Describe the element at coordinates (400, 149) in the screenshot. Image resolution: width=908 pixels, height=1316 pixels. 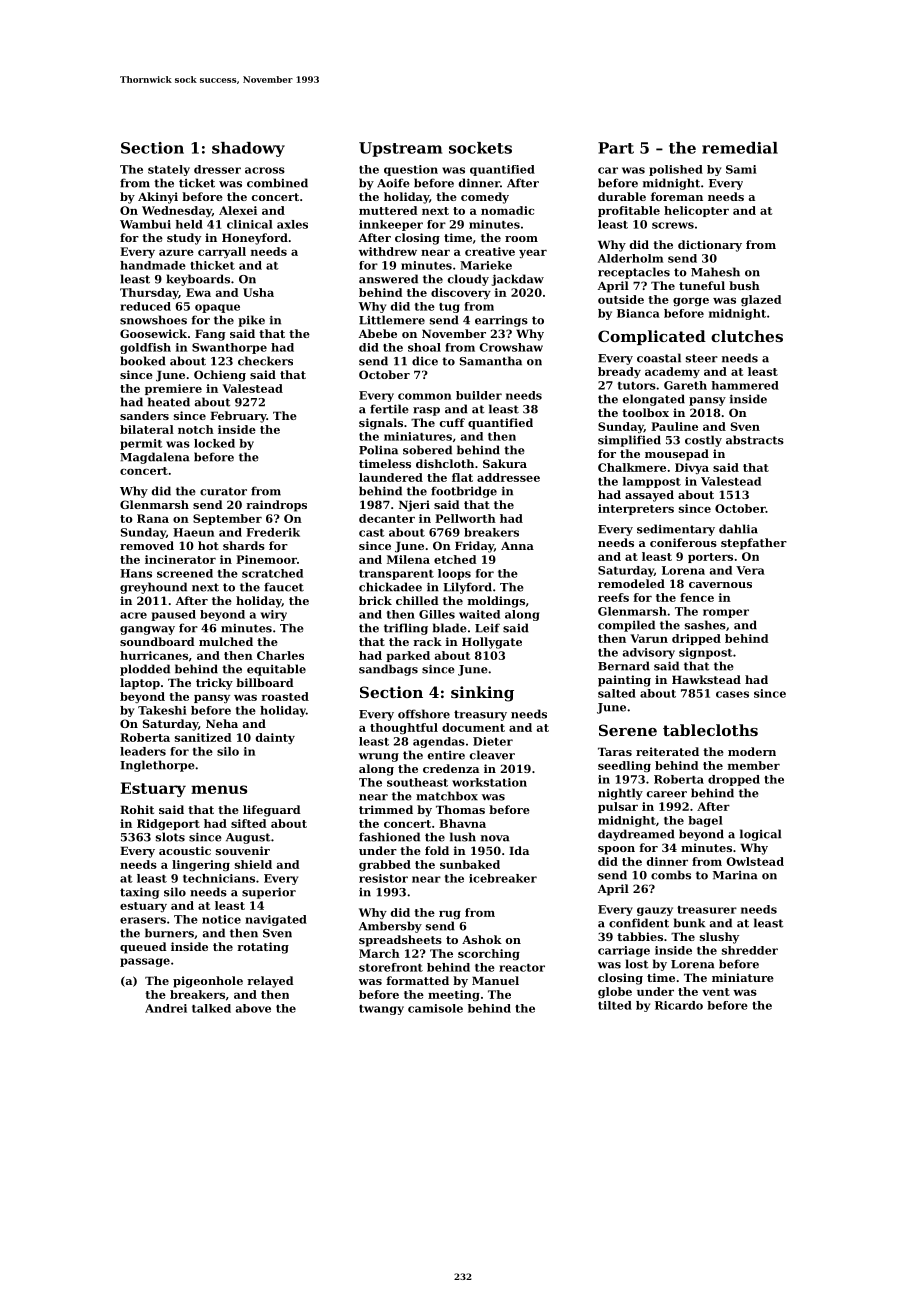
I see `Upstream` at that location.
